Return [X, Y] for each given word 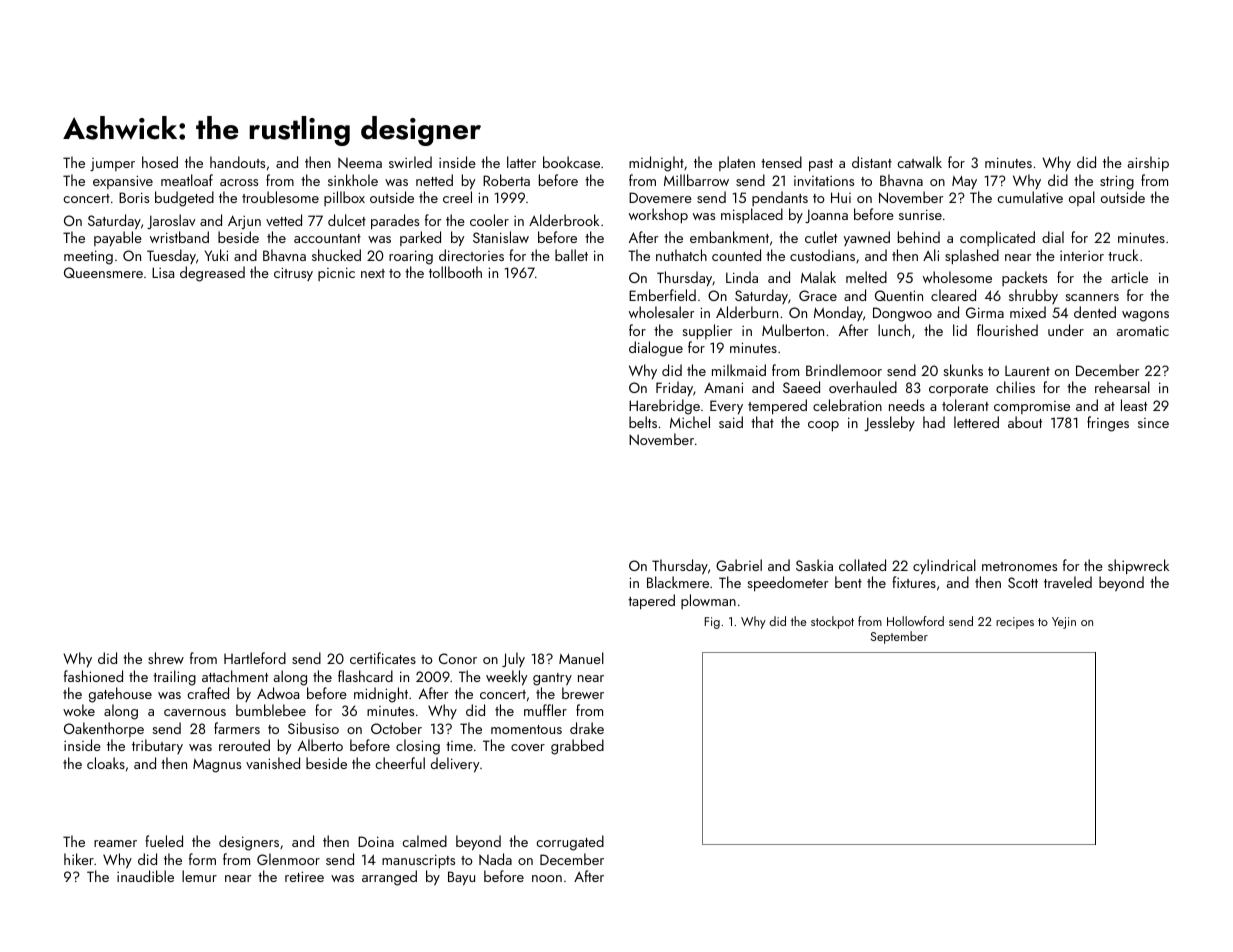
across [239, 182]
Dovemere [660, 197]
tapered [651, 601]
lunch [894, 330]
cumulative [1030, 197]
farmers [237, 728]
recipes [1015, 623]
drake [587, 728]
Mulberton [793, 330]
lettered [976, 422]
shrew [166, 658]
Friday [674, 388]
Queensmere [103, 272]
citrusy [293, 274]
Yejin [1064, 623]
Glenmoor [288, 859]
